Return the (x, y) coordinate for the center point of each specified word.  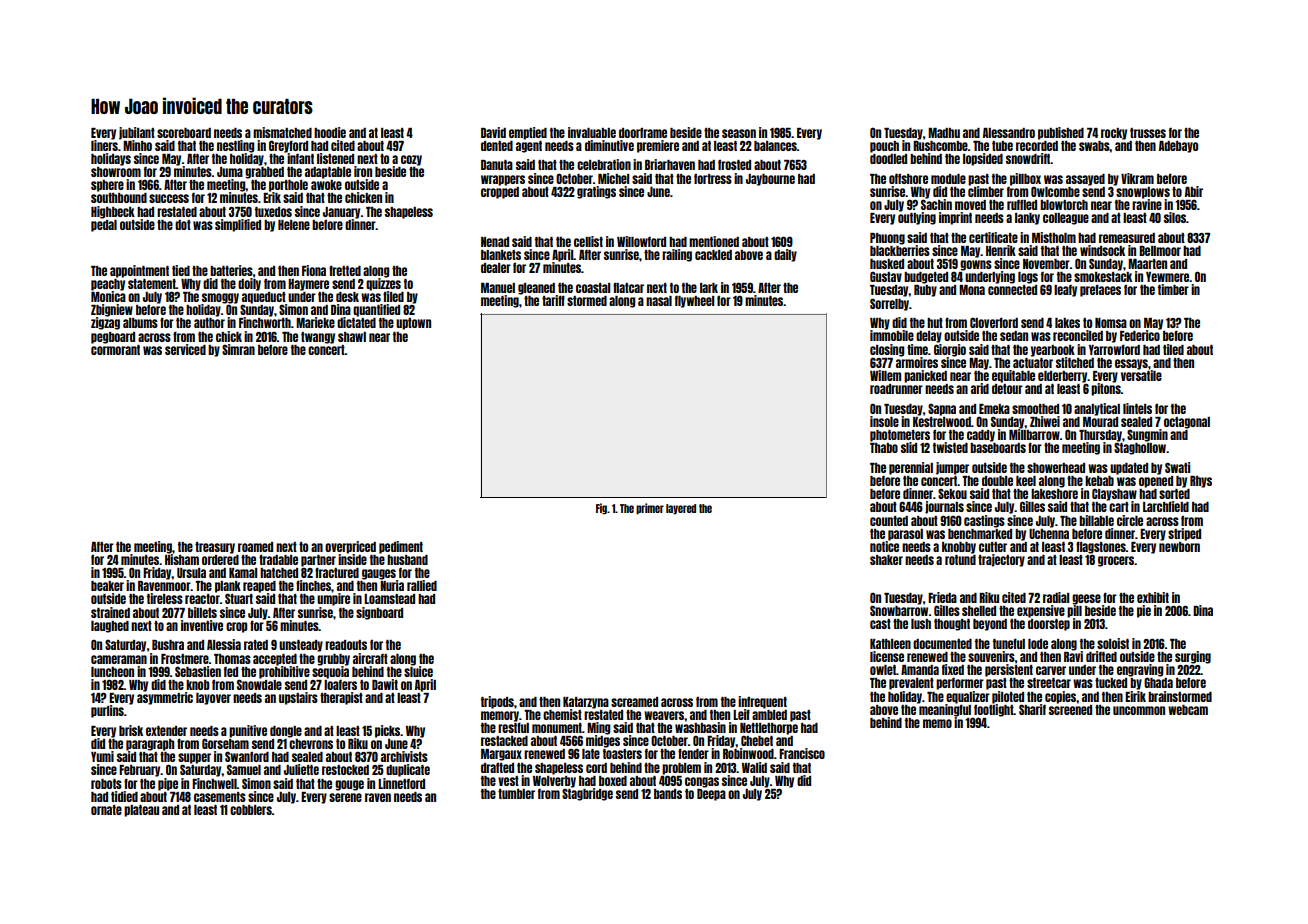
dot (183, 225)
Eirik (1135, 696)
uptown (413, 324)
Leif (741, 714)
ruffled (1022, 204)
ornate (106, 810)
